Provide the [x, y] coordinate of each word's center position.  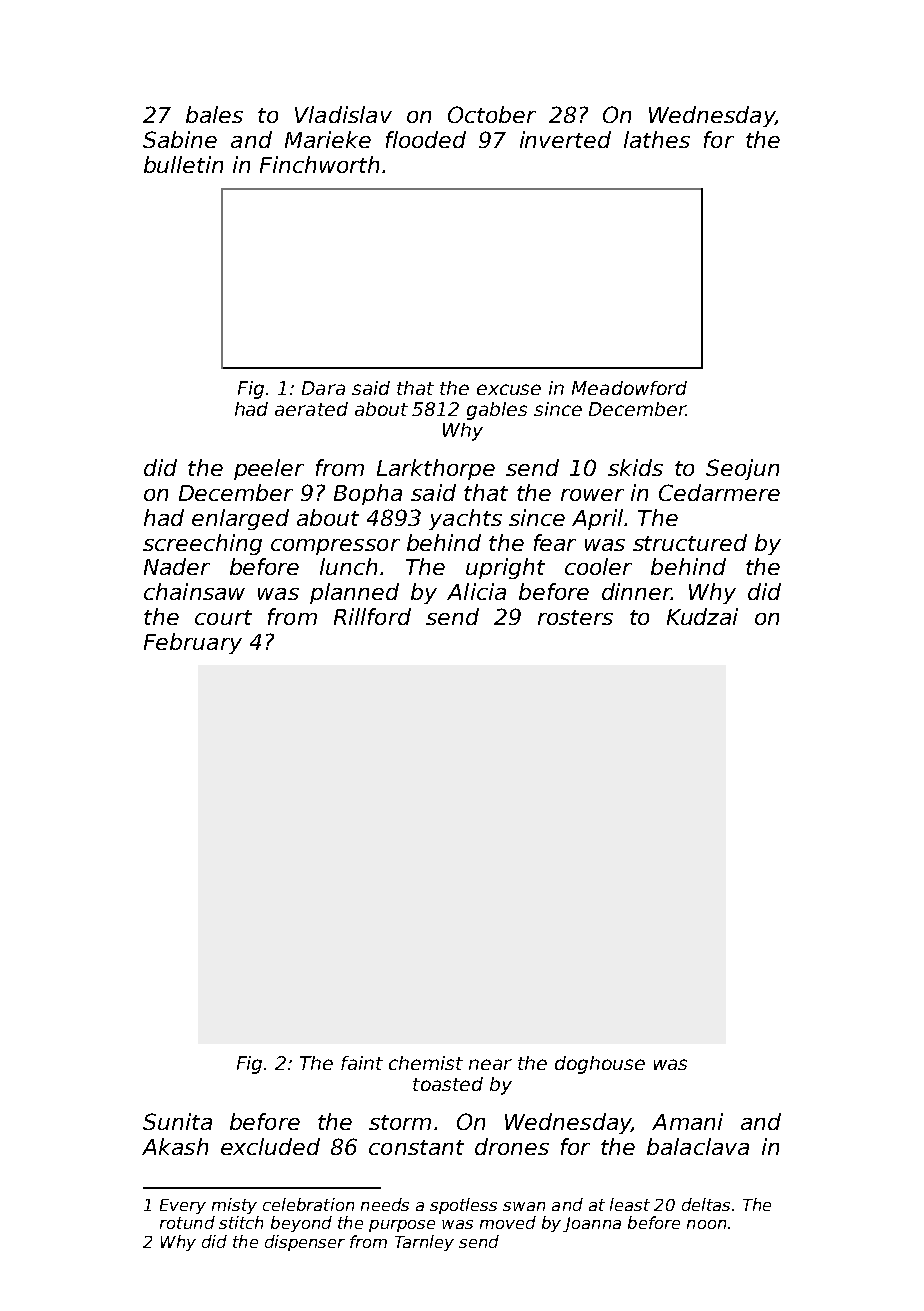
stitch [241, 1222]
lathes [657, 139]
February [193, 643]
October [492, 114]
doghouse [600, 1065]
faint [362, 1063]
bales [214, 114]
